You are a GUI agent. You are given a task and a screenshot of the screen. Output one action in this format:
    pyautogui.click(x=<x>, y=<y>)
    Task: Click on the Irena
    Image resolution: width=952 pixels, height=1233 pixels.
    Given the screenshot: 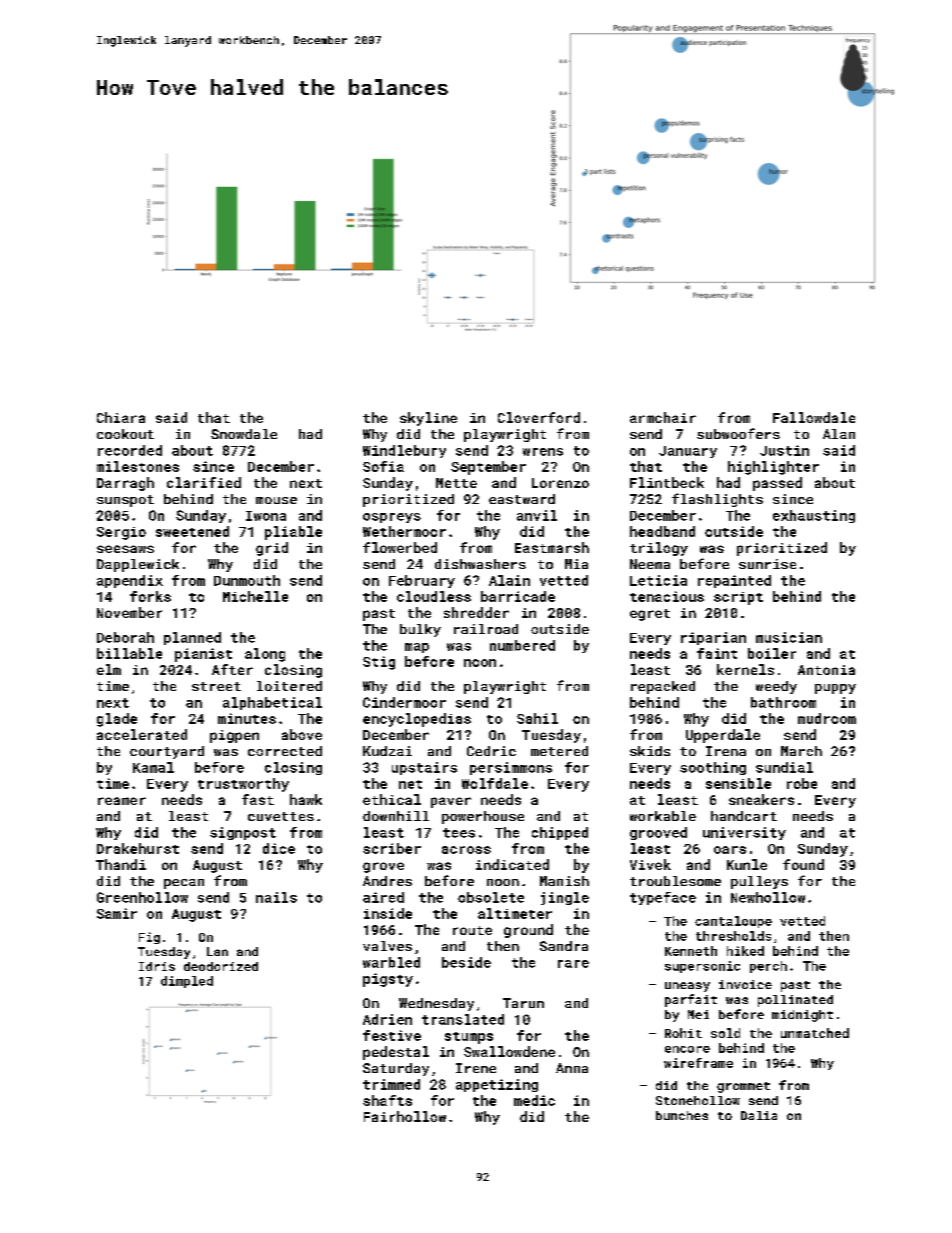 What is the action you would take?
    pyautogui.click(x=726, y=751)
